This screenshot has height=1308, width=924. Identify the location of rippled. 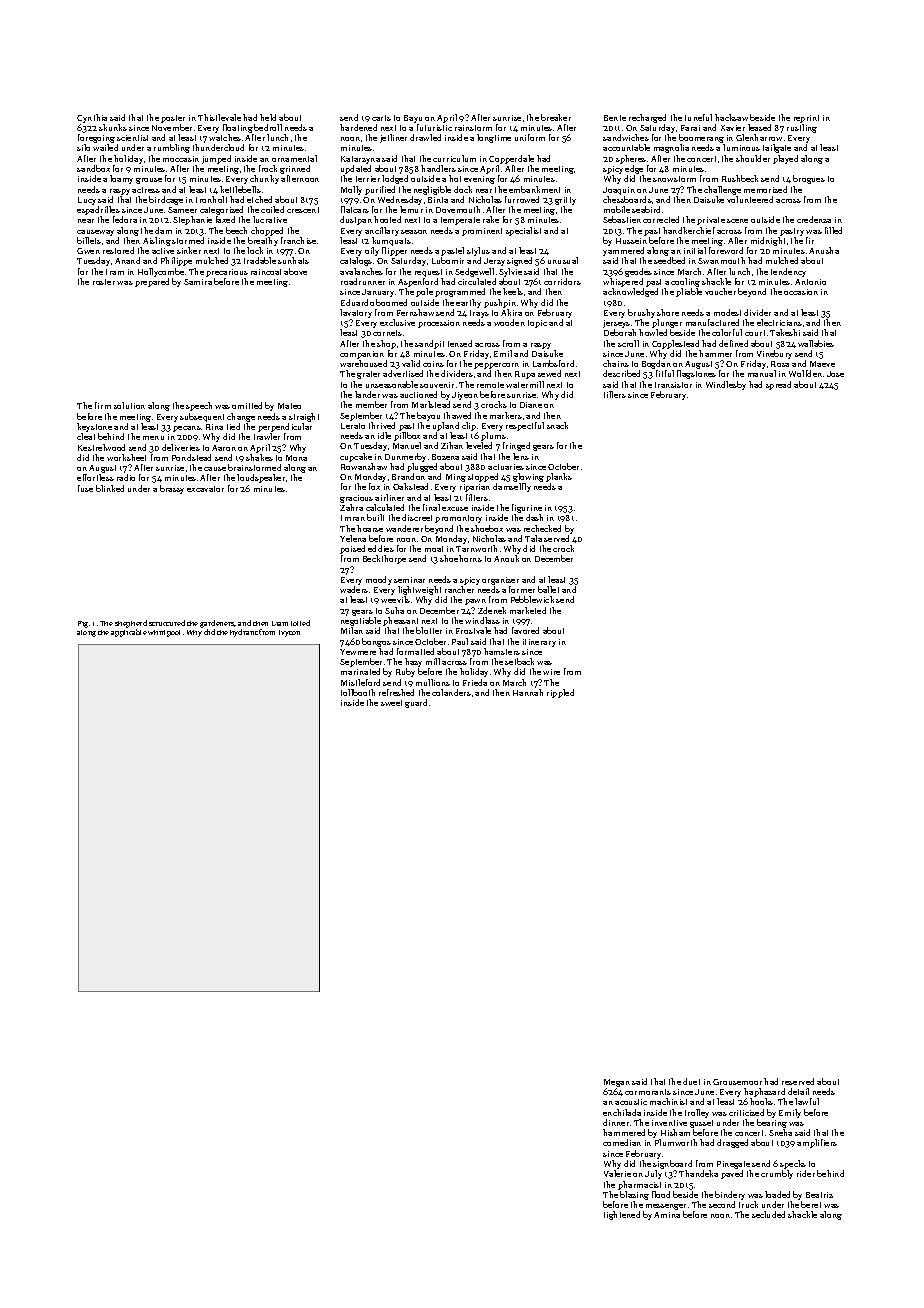
(560, 693).
